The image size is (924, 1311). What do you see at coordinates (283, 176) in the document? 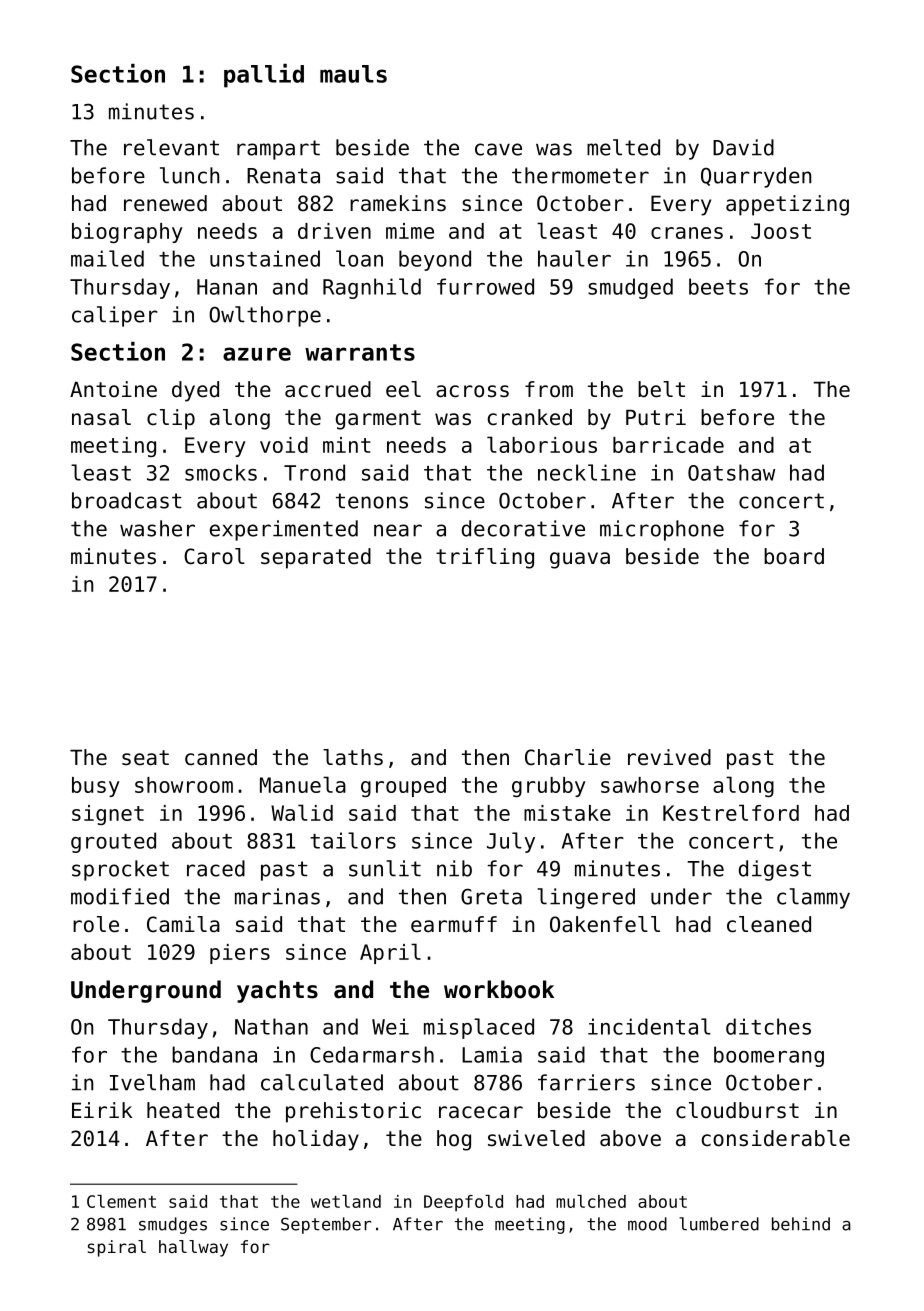
I see `Renata` at bounding box center [283, 176].
